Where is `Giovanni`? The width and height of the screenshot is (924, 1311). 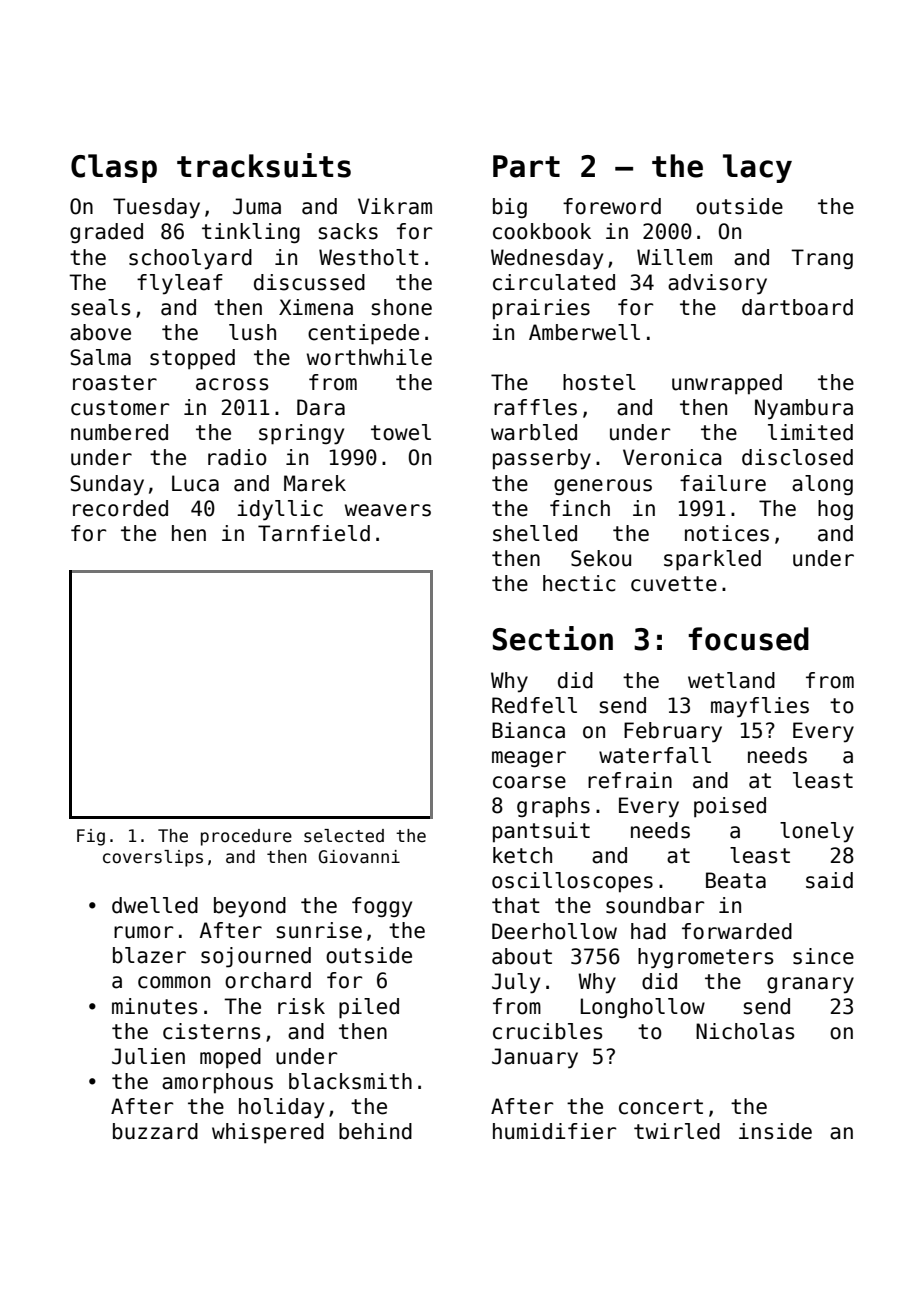
Giovanni is located at coordinates (359, 857).
